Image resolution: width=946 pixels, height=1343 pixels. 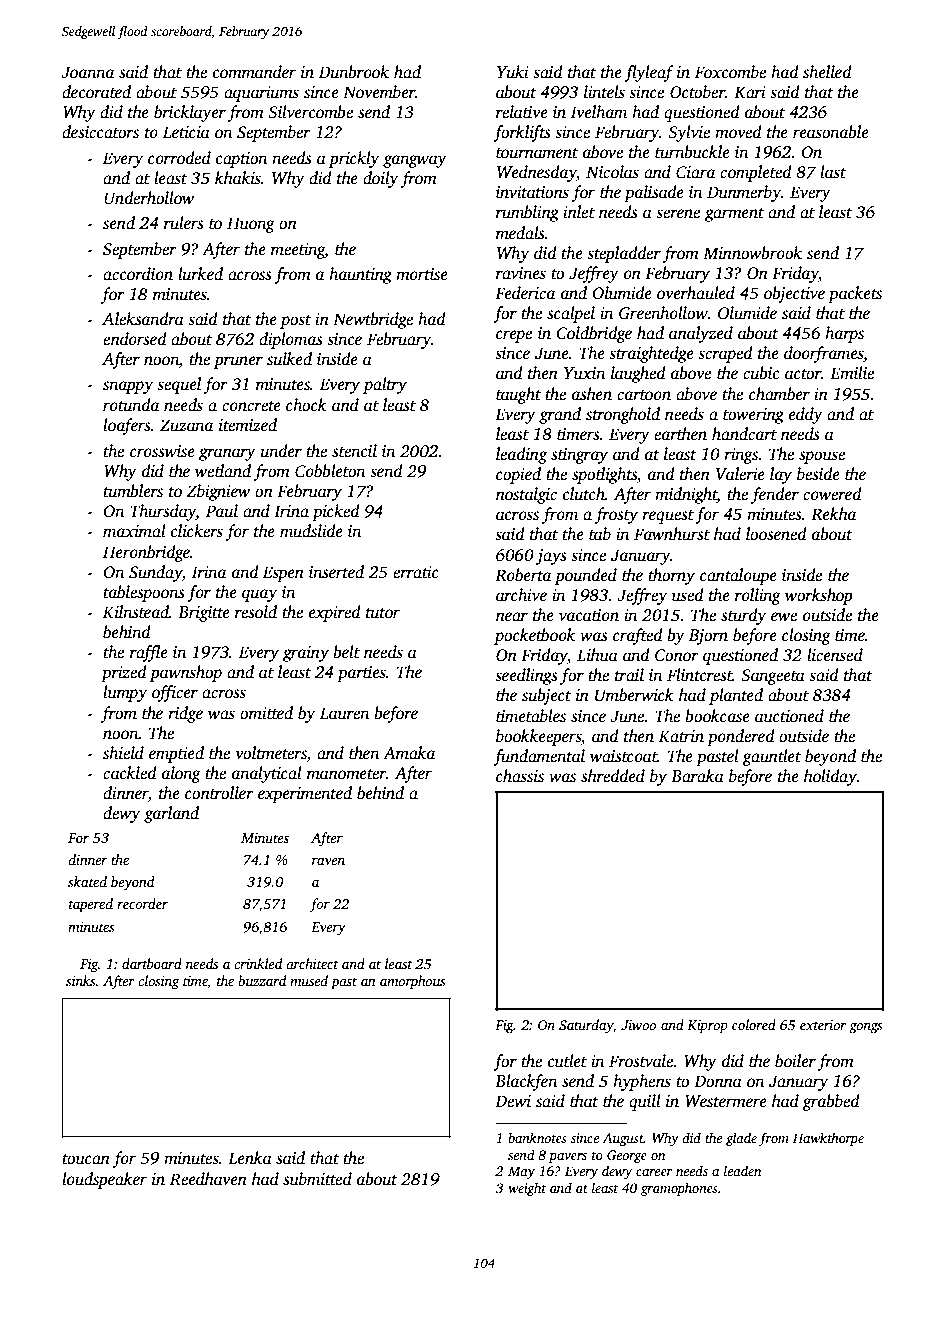 I want to click on holiday, so click(x=830, y=777).
